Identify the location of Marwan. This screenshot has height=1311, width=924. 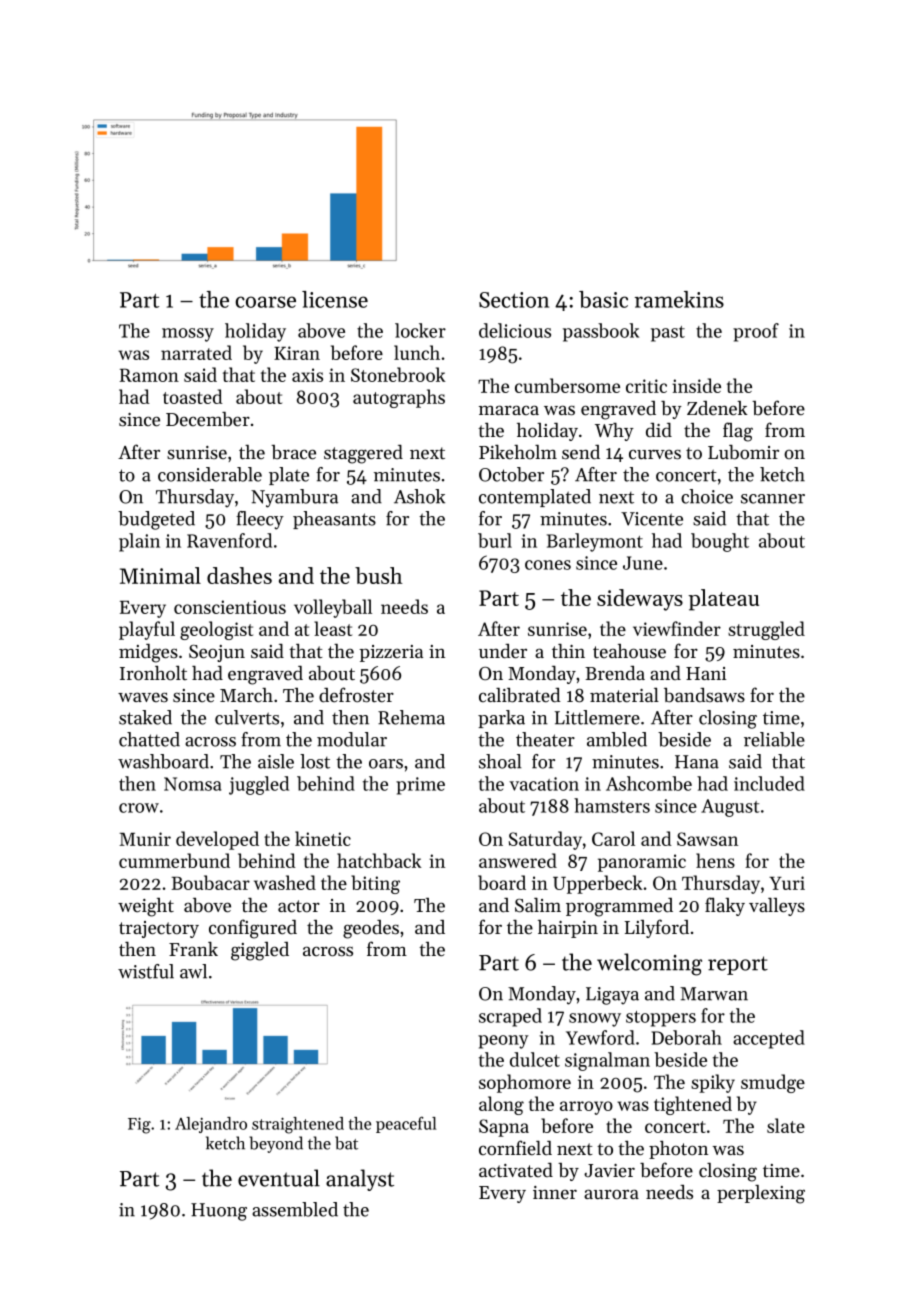
(714, 994).
